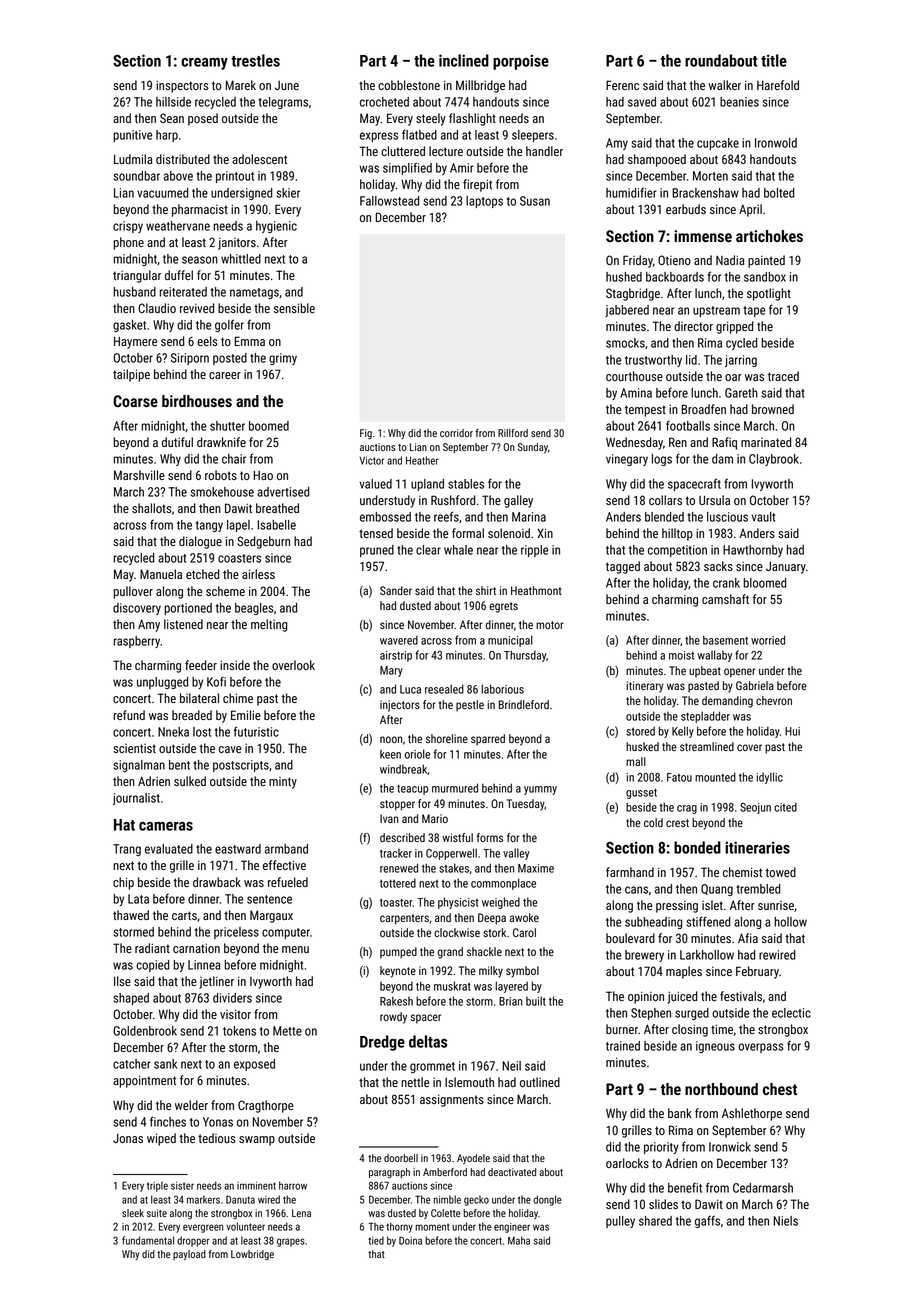 This screenshot has width=924, height=1308. What do you see at coordinates (519, 1240) in the screenshot?
I see `Maha` at bounding box center [519, 1240].
